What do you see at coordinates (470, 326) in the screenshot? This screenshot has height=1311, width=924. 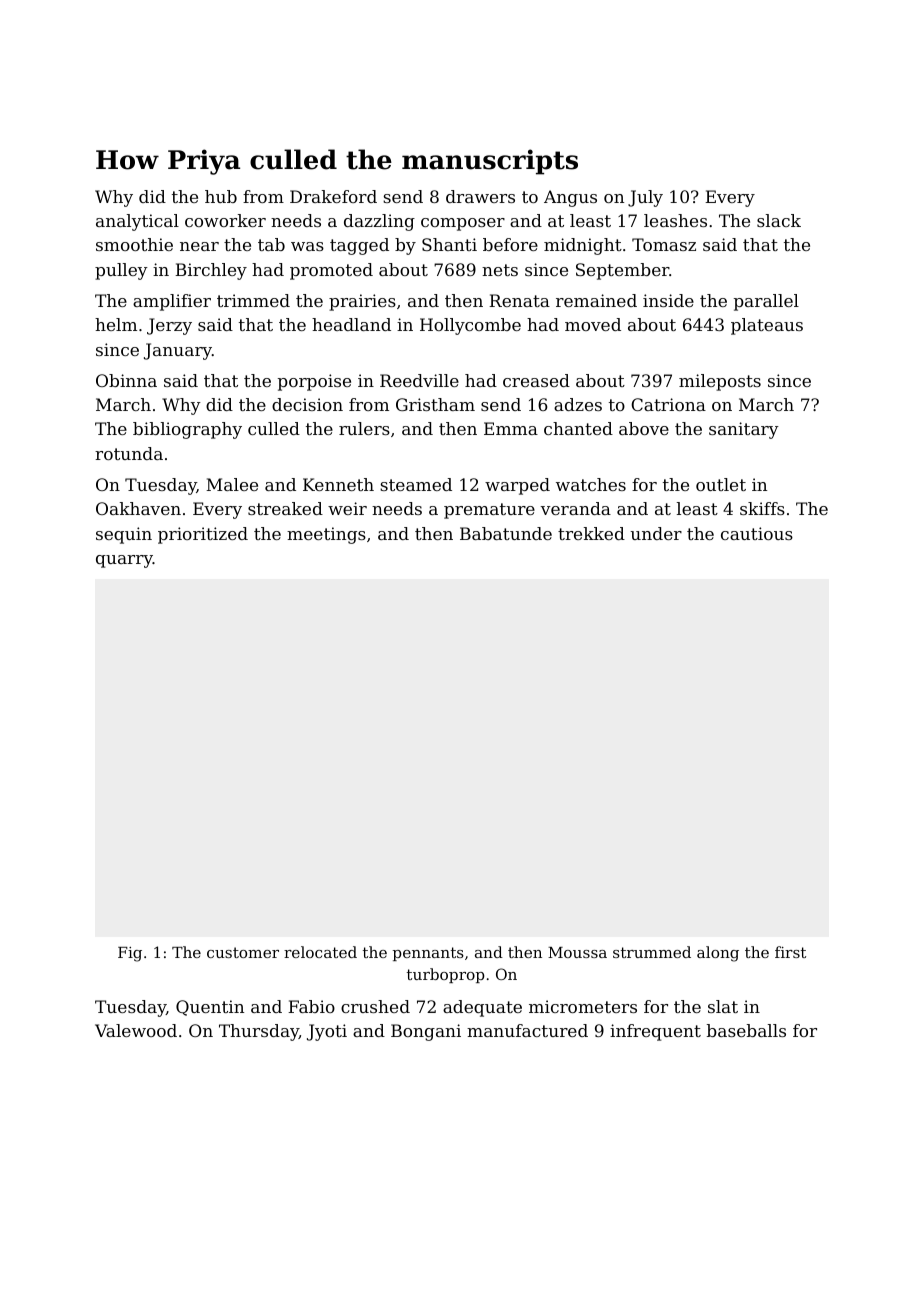 I see `Hollycombe` at bounding box center [470, 326].
